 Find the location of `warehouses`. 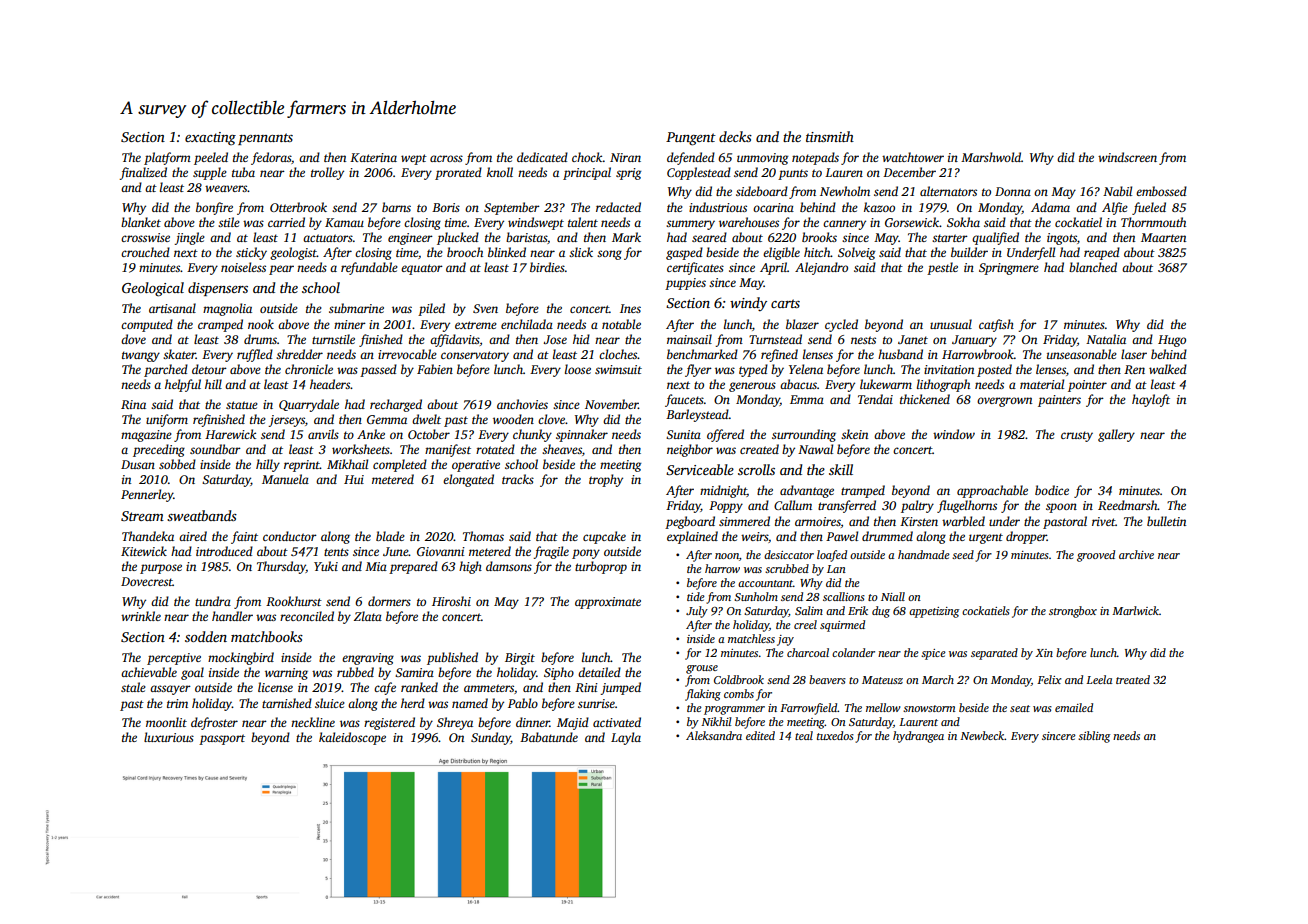

warehouses is located at coordinates (749, 222).
